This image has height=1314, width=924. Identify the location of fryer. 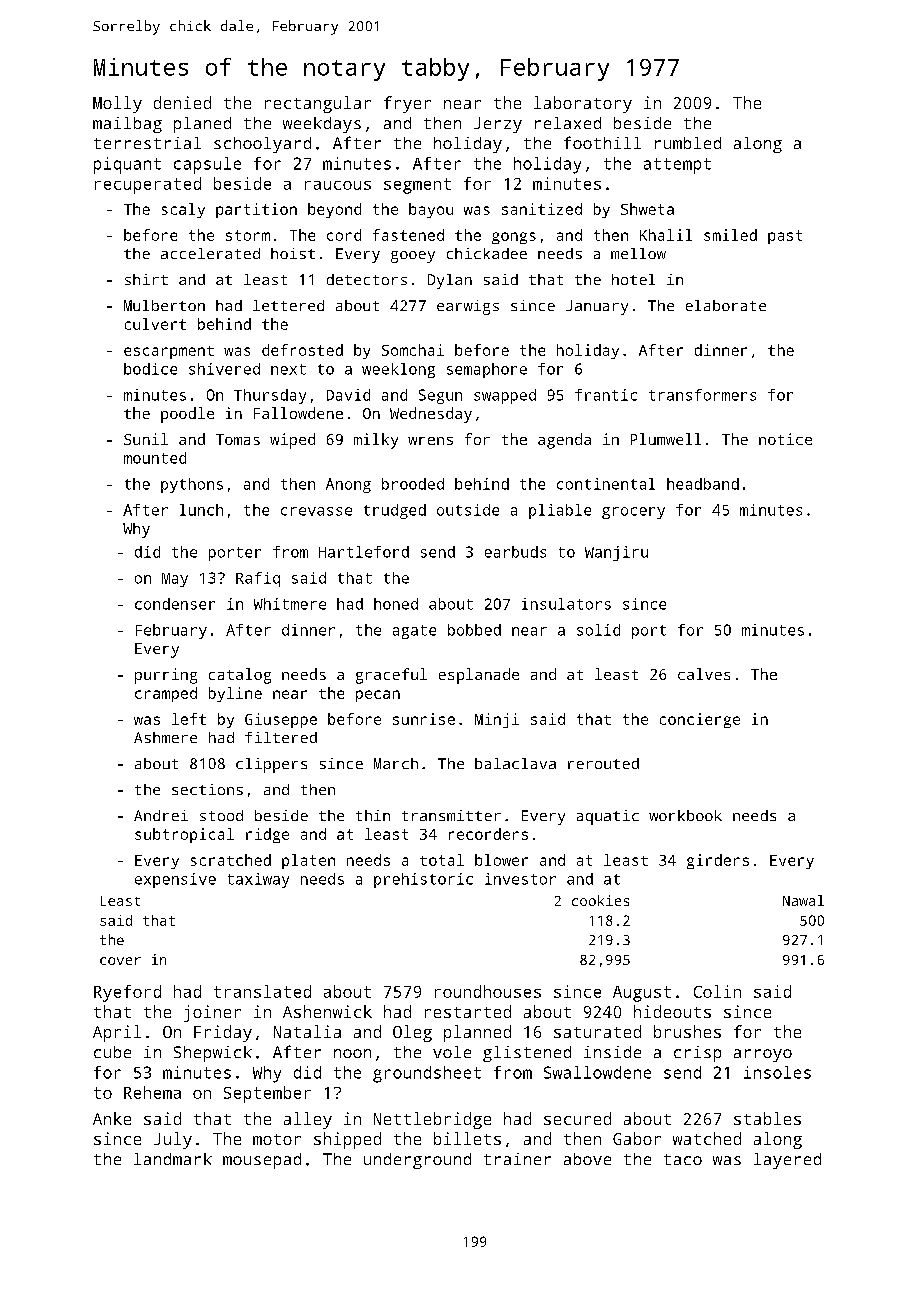
(407, 104).
